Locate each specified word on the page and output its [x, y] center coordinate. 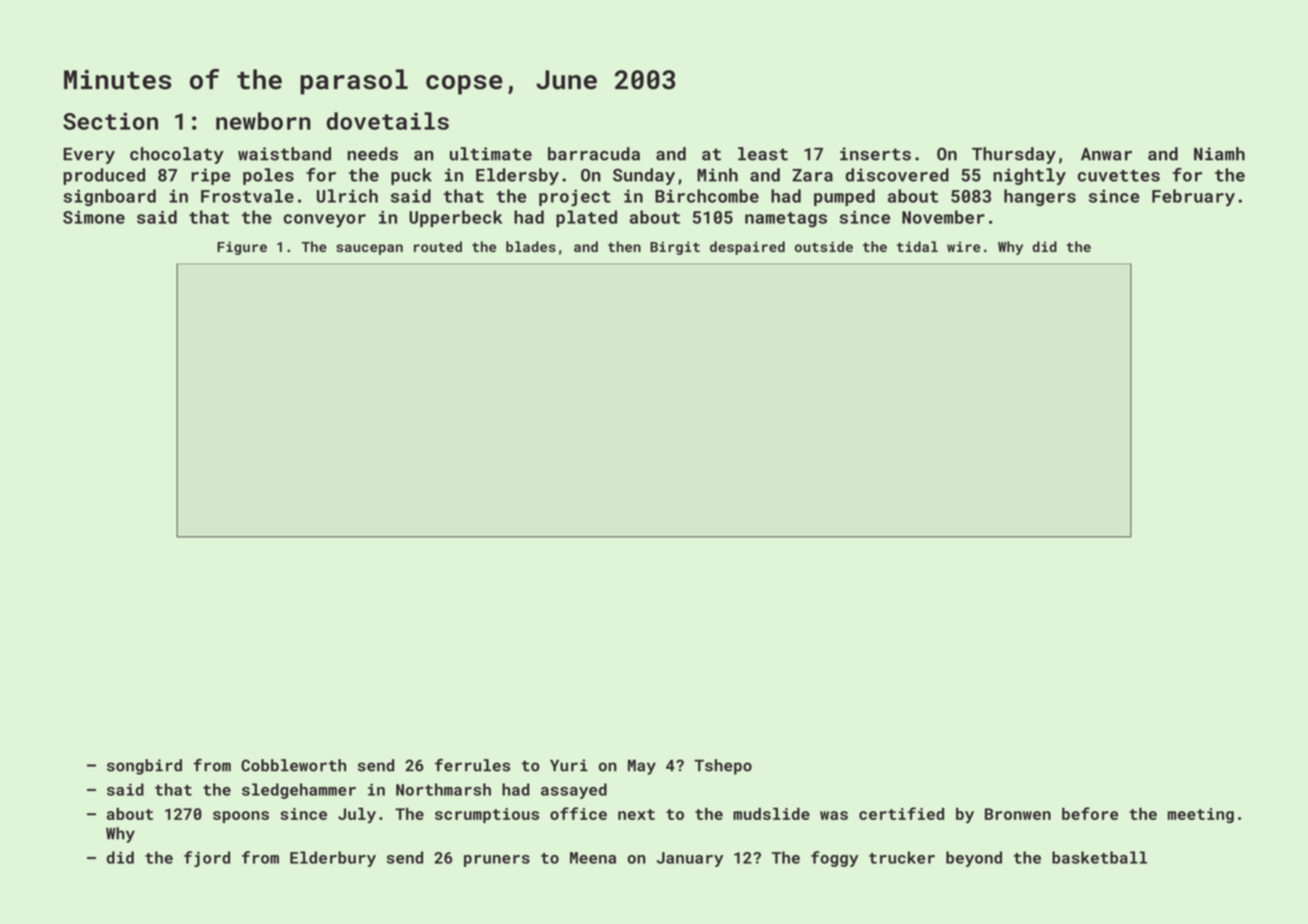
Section [110, 121]
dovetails [388, 121]
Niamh [1219, 154]
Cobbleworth [293, 765]
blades [531, 246]
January [690, 859]
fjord [207, 859]
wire [963, 246]
